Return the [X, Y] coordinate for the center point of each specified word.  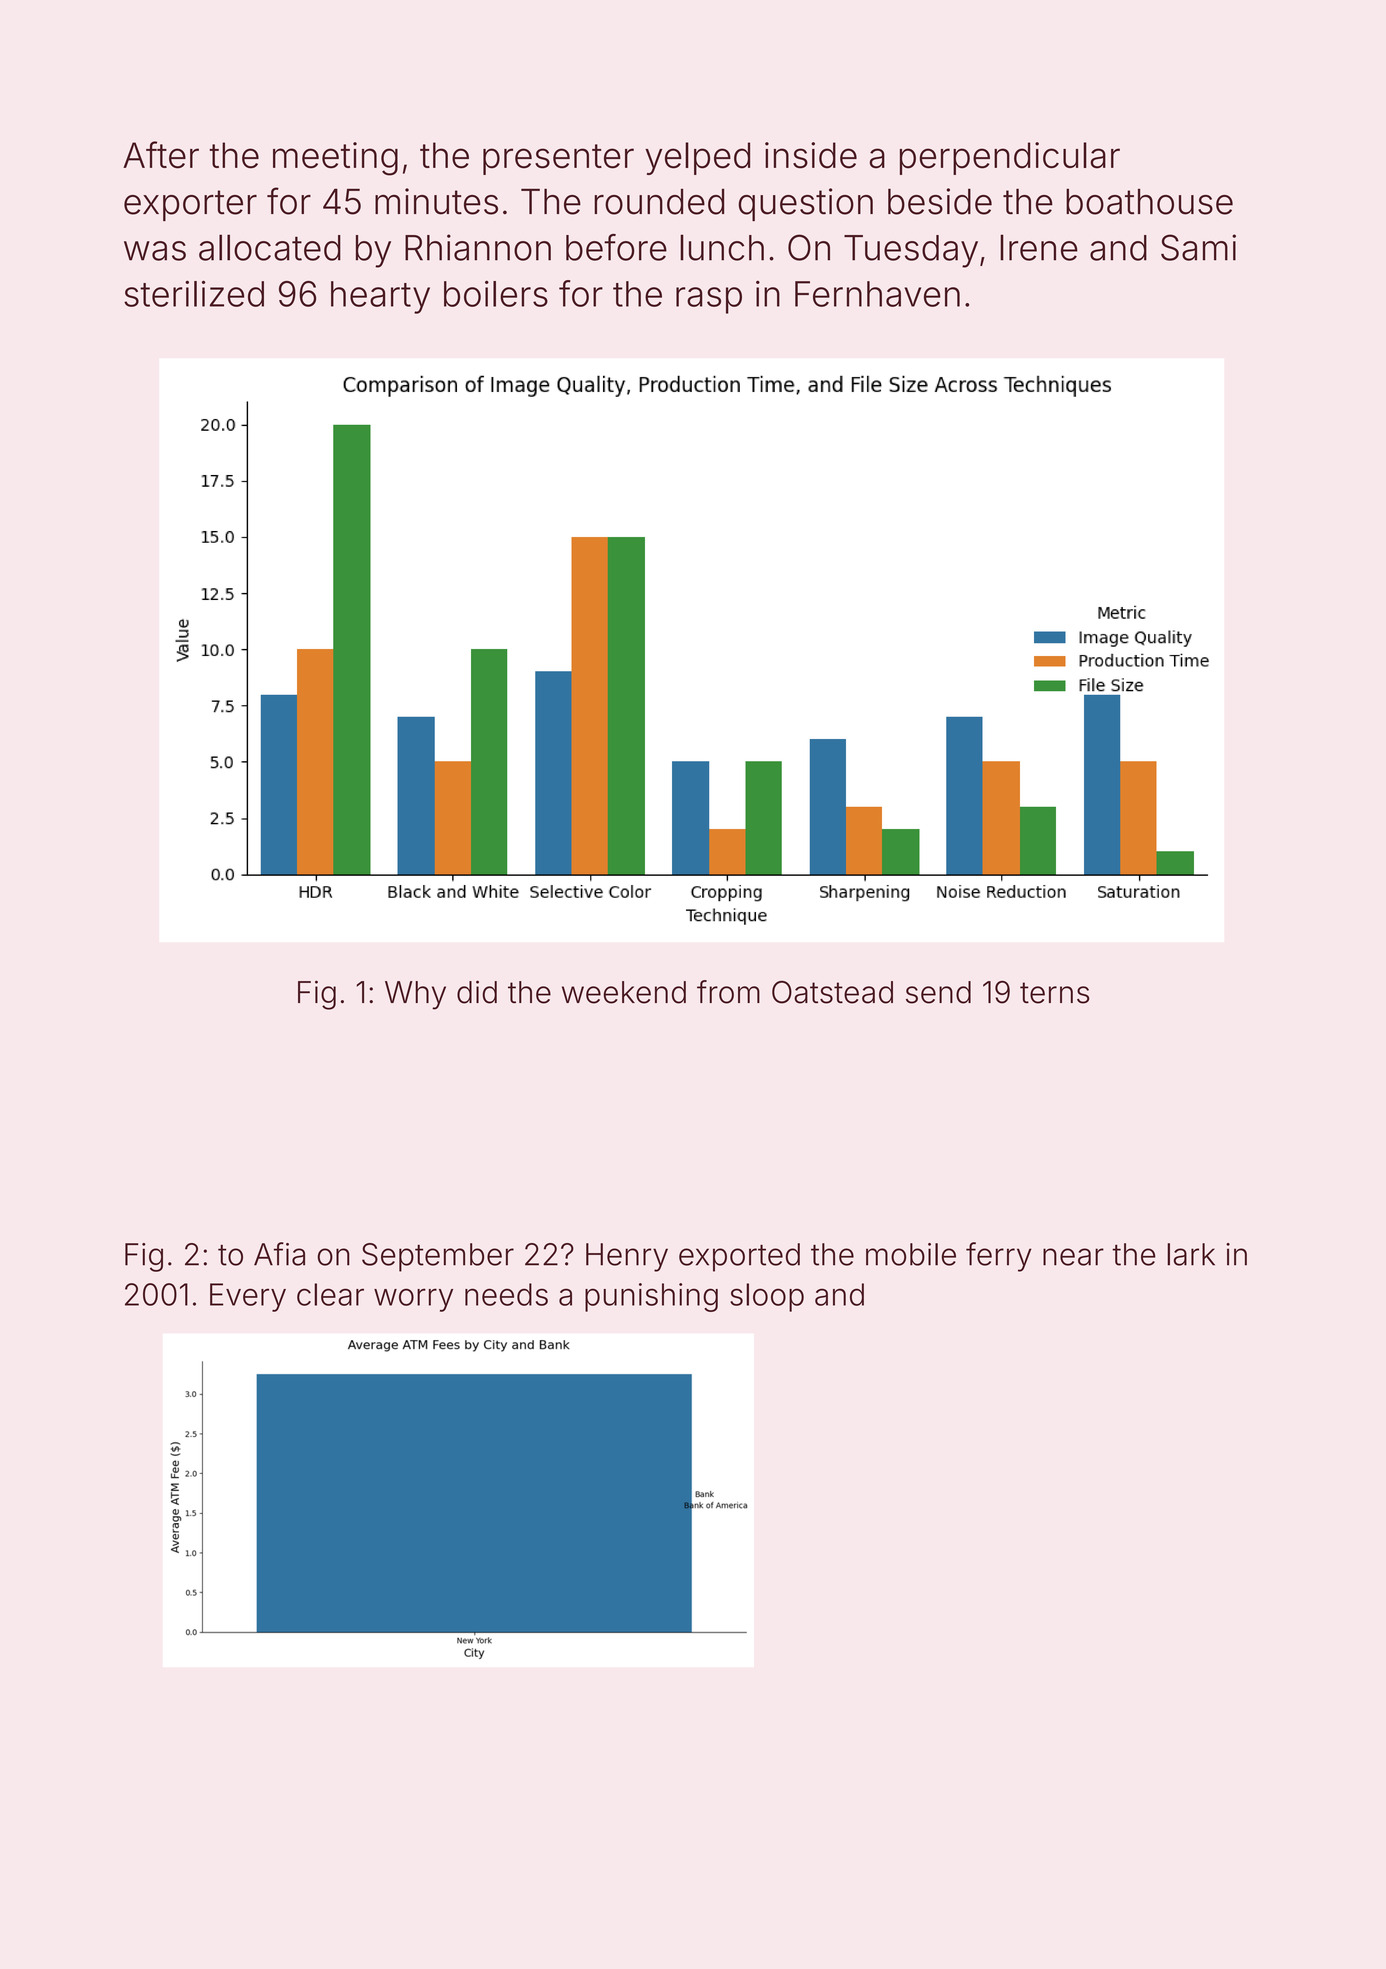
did [477, 992]
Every [248, 1297]
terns [1054, 993]
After [161, 155]
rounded [659, 202]
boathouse [1149, 202]
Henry [627, 1257]
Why [415, 995]
